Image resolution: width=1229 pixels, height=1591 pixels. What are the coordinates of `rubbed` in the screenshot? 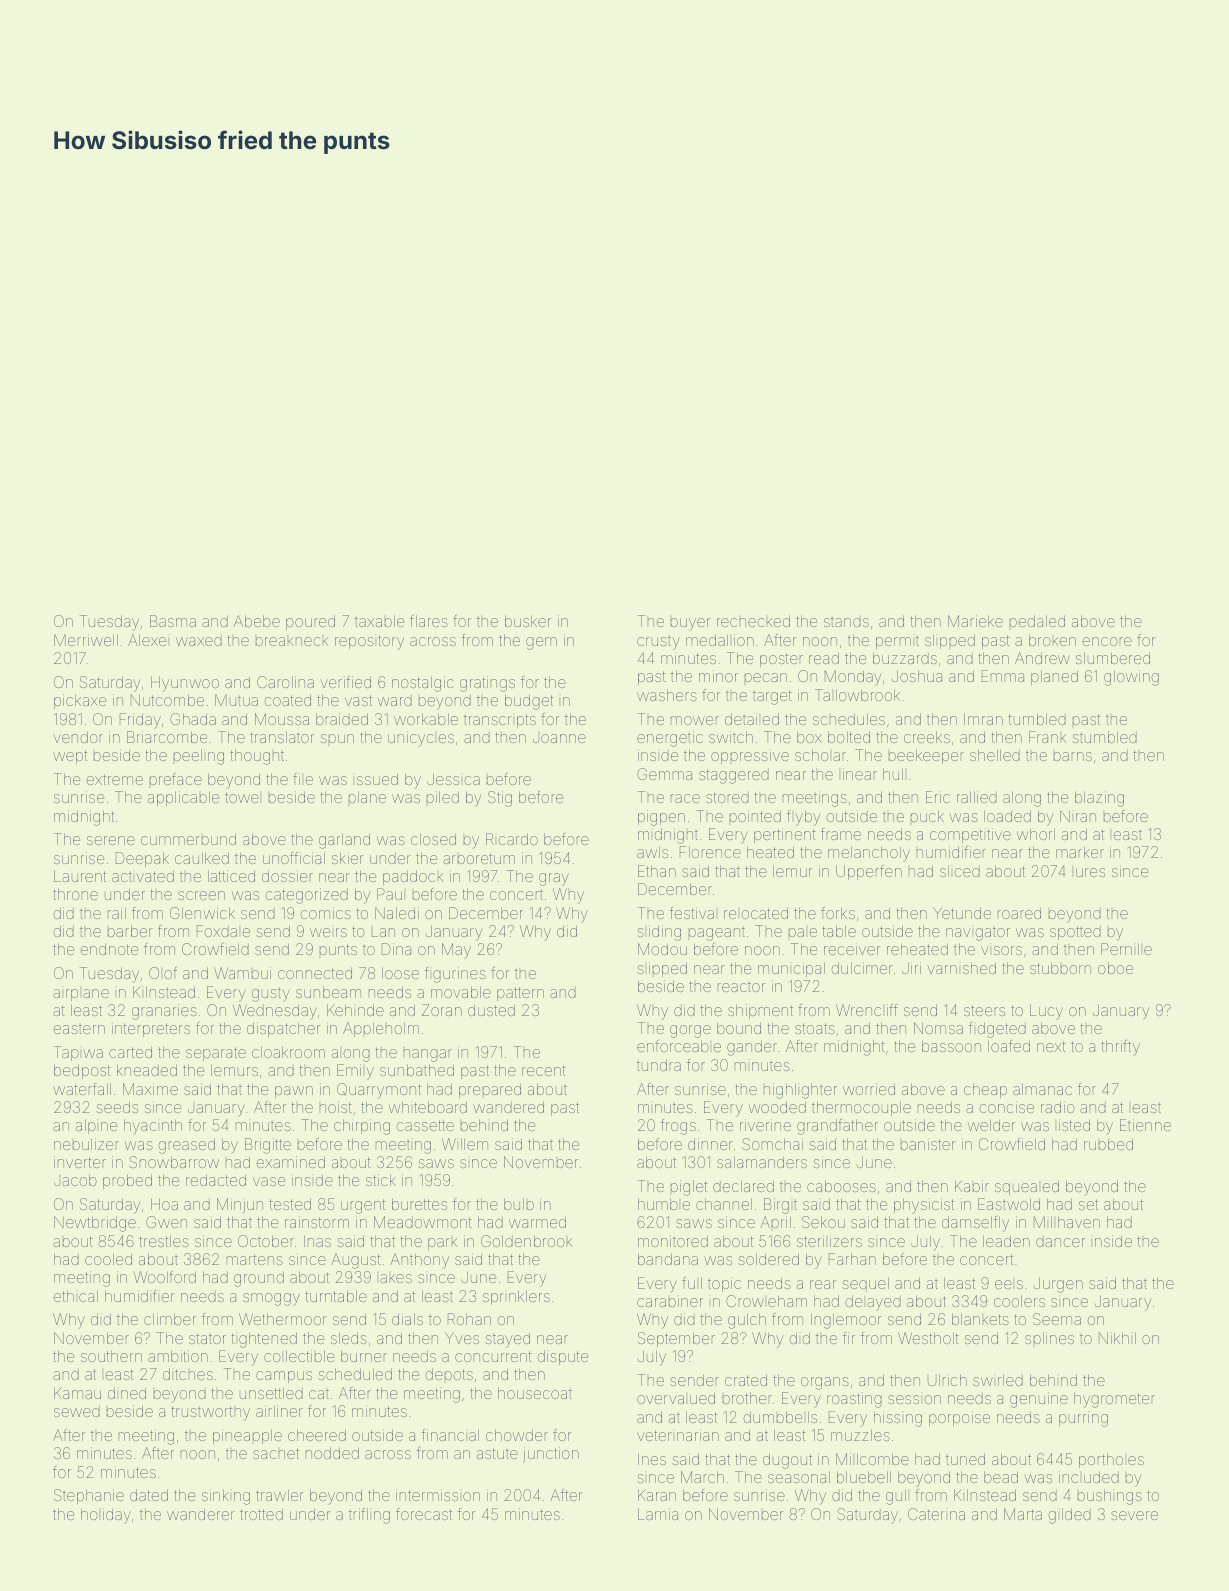 It's located at (1108, 1144).
